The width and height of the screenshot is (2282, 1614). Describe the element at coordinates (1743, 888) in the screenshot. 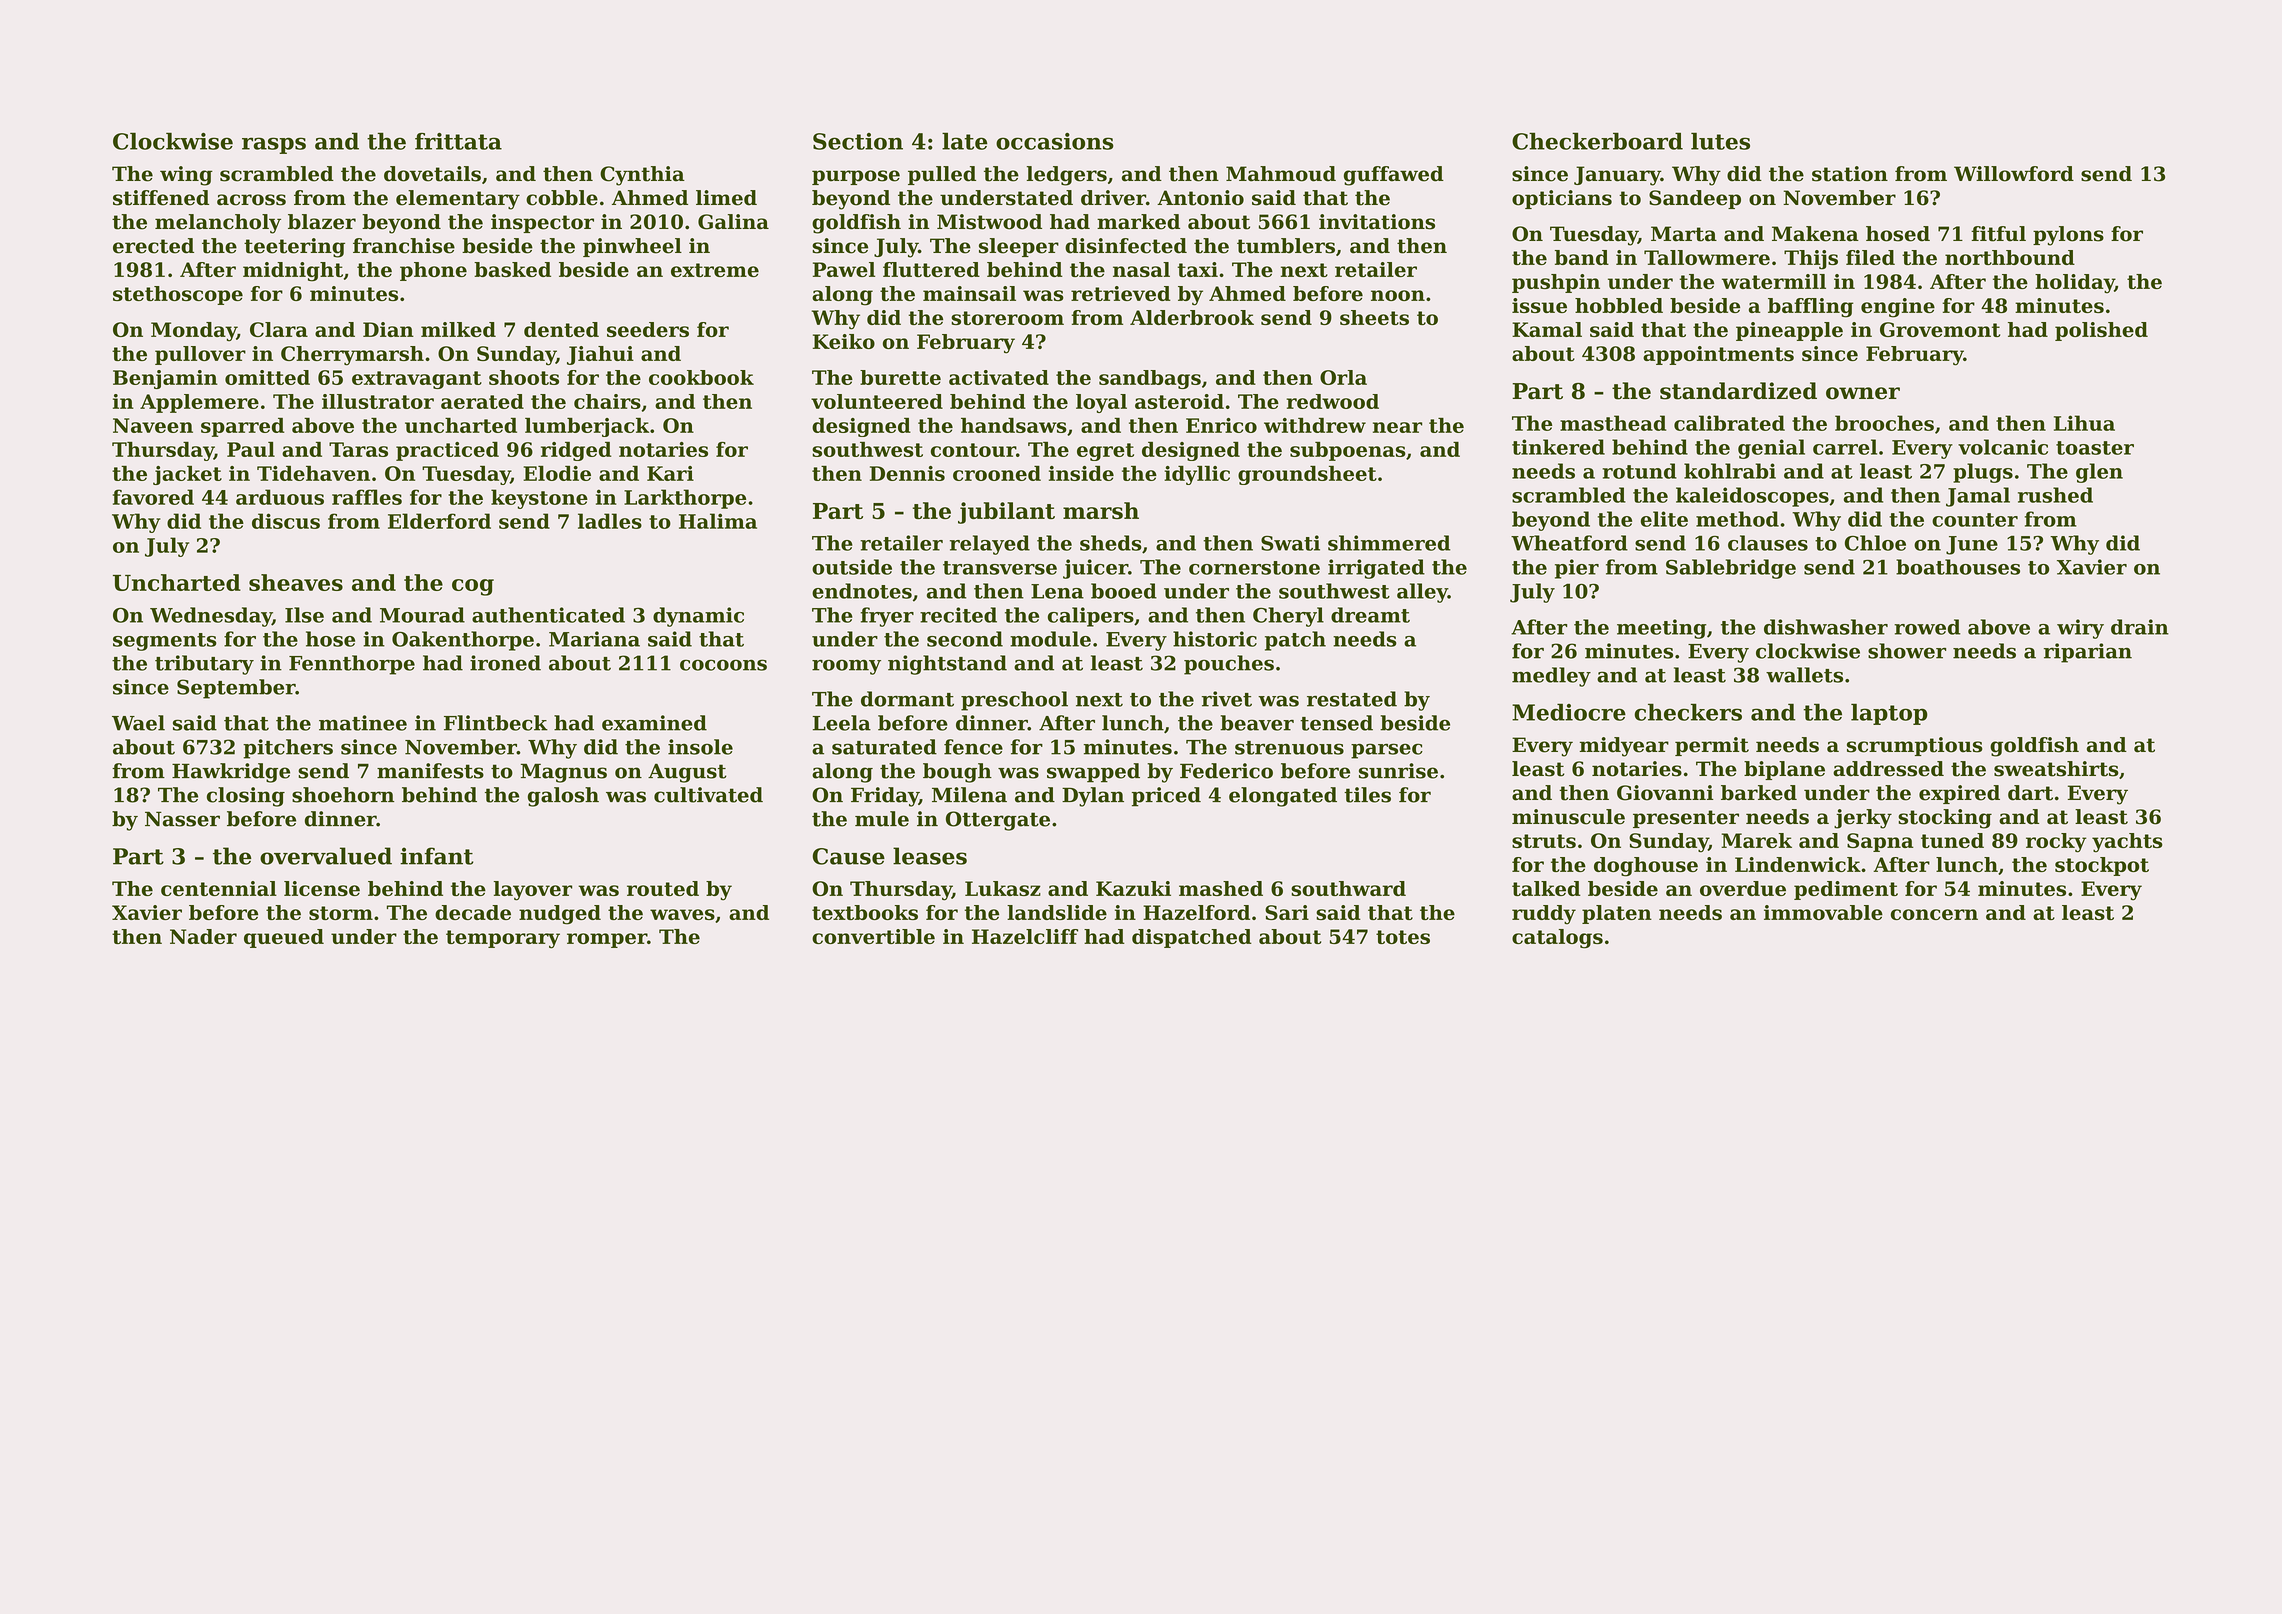

I see `overdue` at that location.
